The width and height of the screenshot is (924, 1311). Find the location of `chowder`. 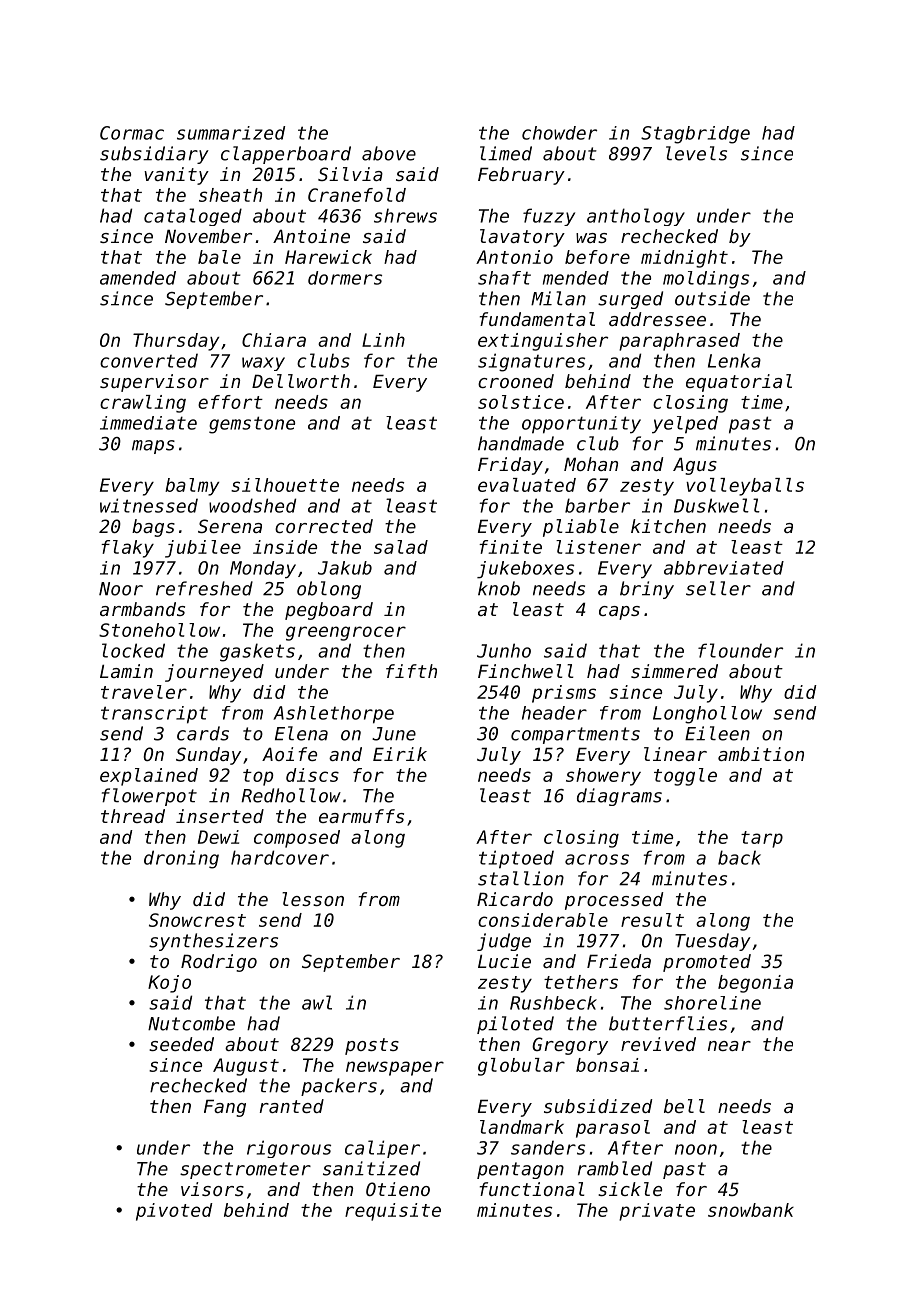

chowder is located at coordinates (559, 133).
